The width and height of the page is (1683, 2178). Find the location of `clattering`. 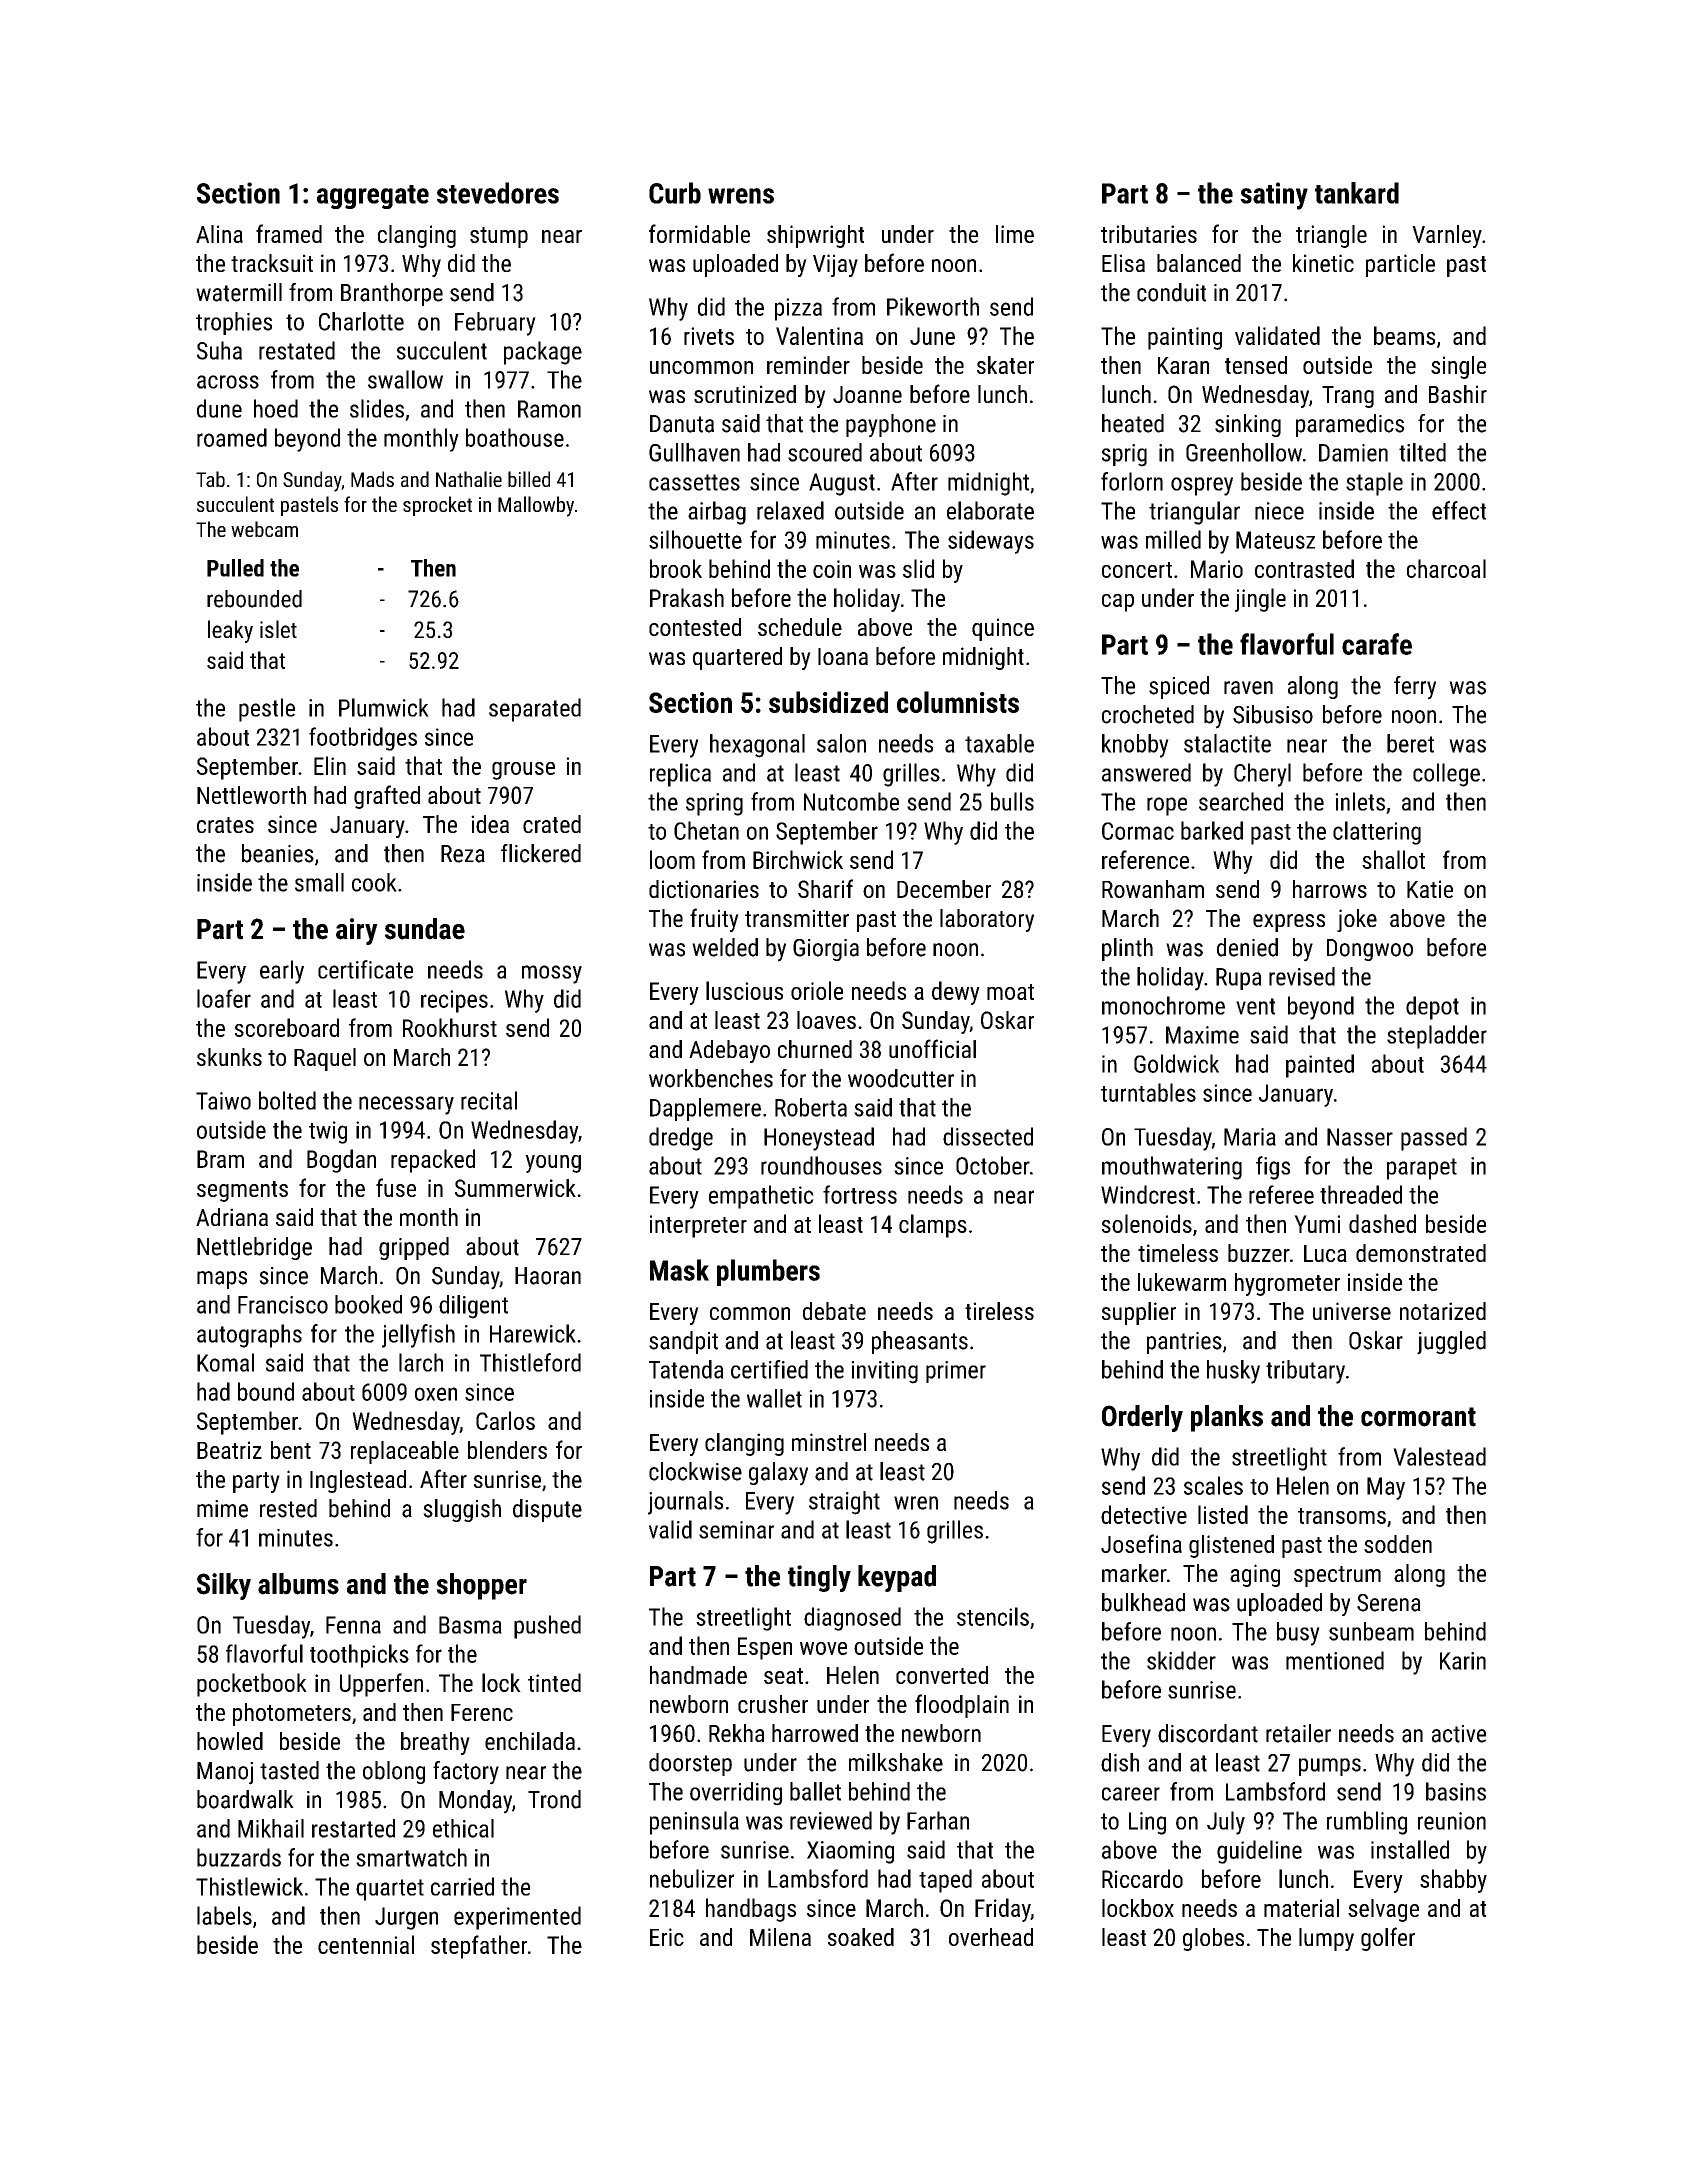

clattering is located at coordinates (1377, 833).
